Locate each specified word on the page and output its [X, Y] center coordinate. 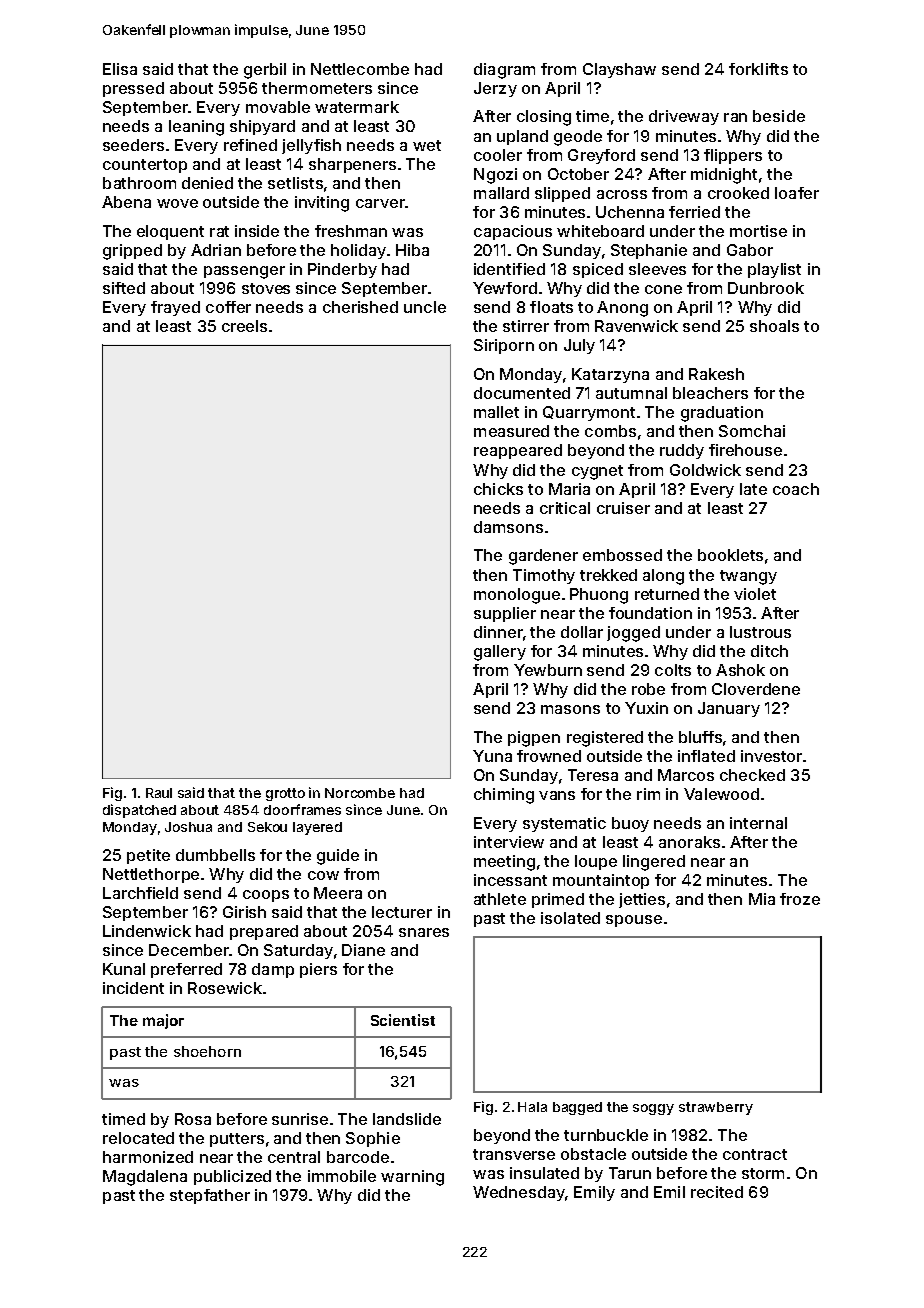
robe [648, 689]
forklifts [758, 69]
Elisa [120, 69]
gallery [500, 653]
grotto [285, 794]
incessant [510, 880]
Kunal [124, 969]
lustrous [760, 632]
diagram [504, 71]
